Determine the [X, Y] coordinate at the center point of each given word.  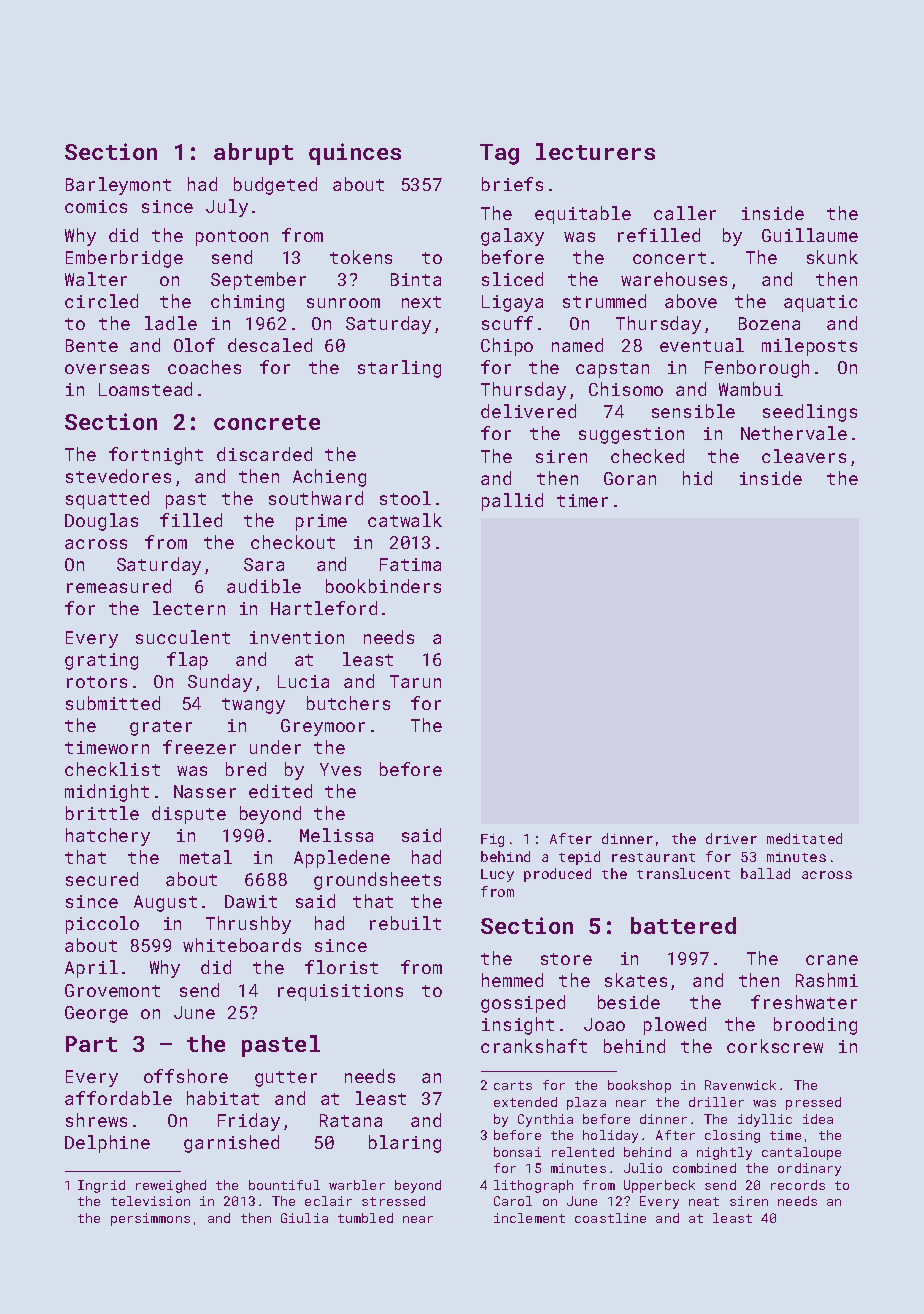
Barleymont [118, 186]
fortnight [156, 456]
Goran [630, 478]
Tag [499, 154]
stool [405, 498]
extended [525, 1102]
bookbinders [383, 586]
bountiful [284, 1185]
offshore [186, 1076]
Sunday [220, 683]
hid [697, 478]
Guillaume [810, 235]
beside [629, 1002]
